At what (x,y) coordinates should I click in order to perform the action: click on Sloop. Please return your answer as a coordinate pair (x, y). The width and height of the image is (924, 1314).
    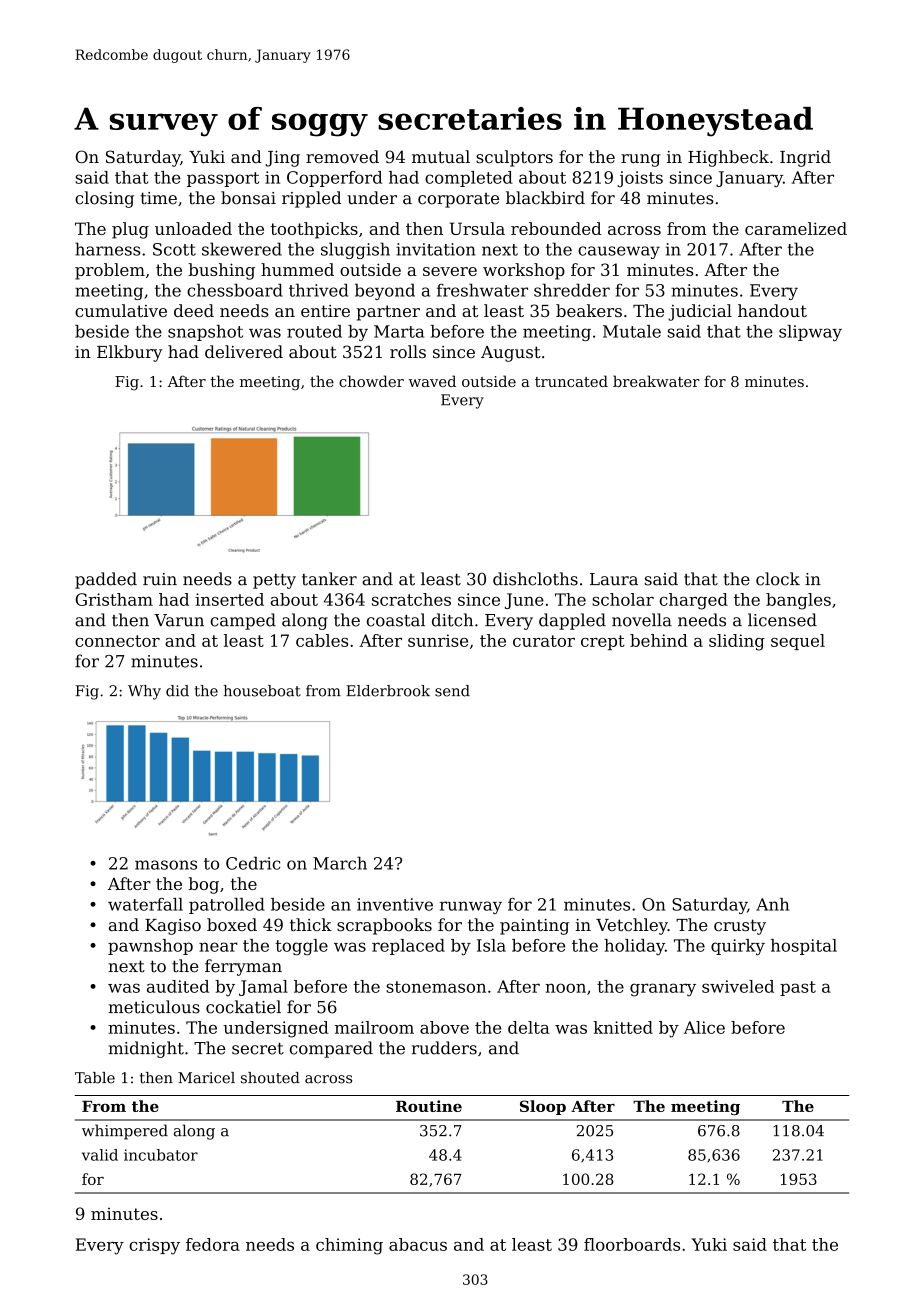
    Looking at the image, I should click on (543, 1107).
